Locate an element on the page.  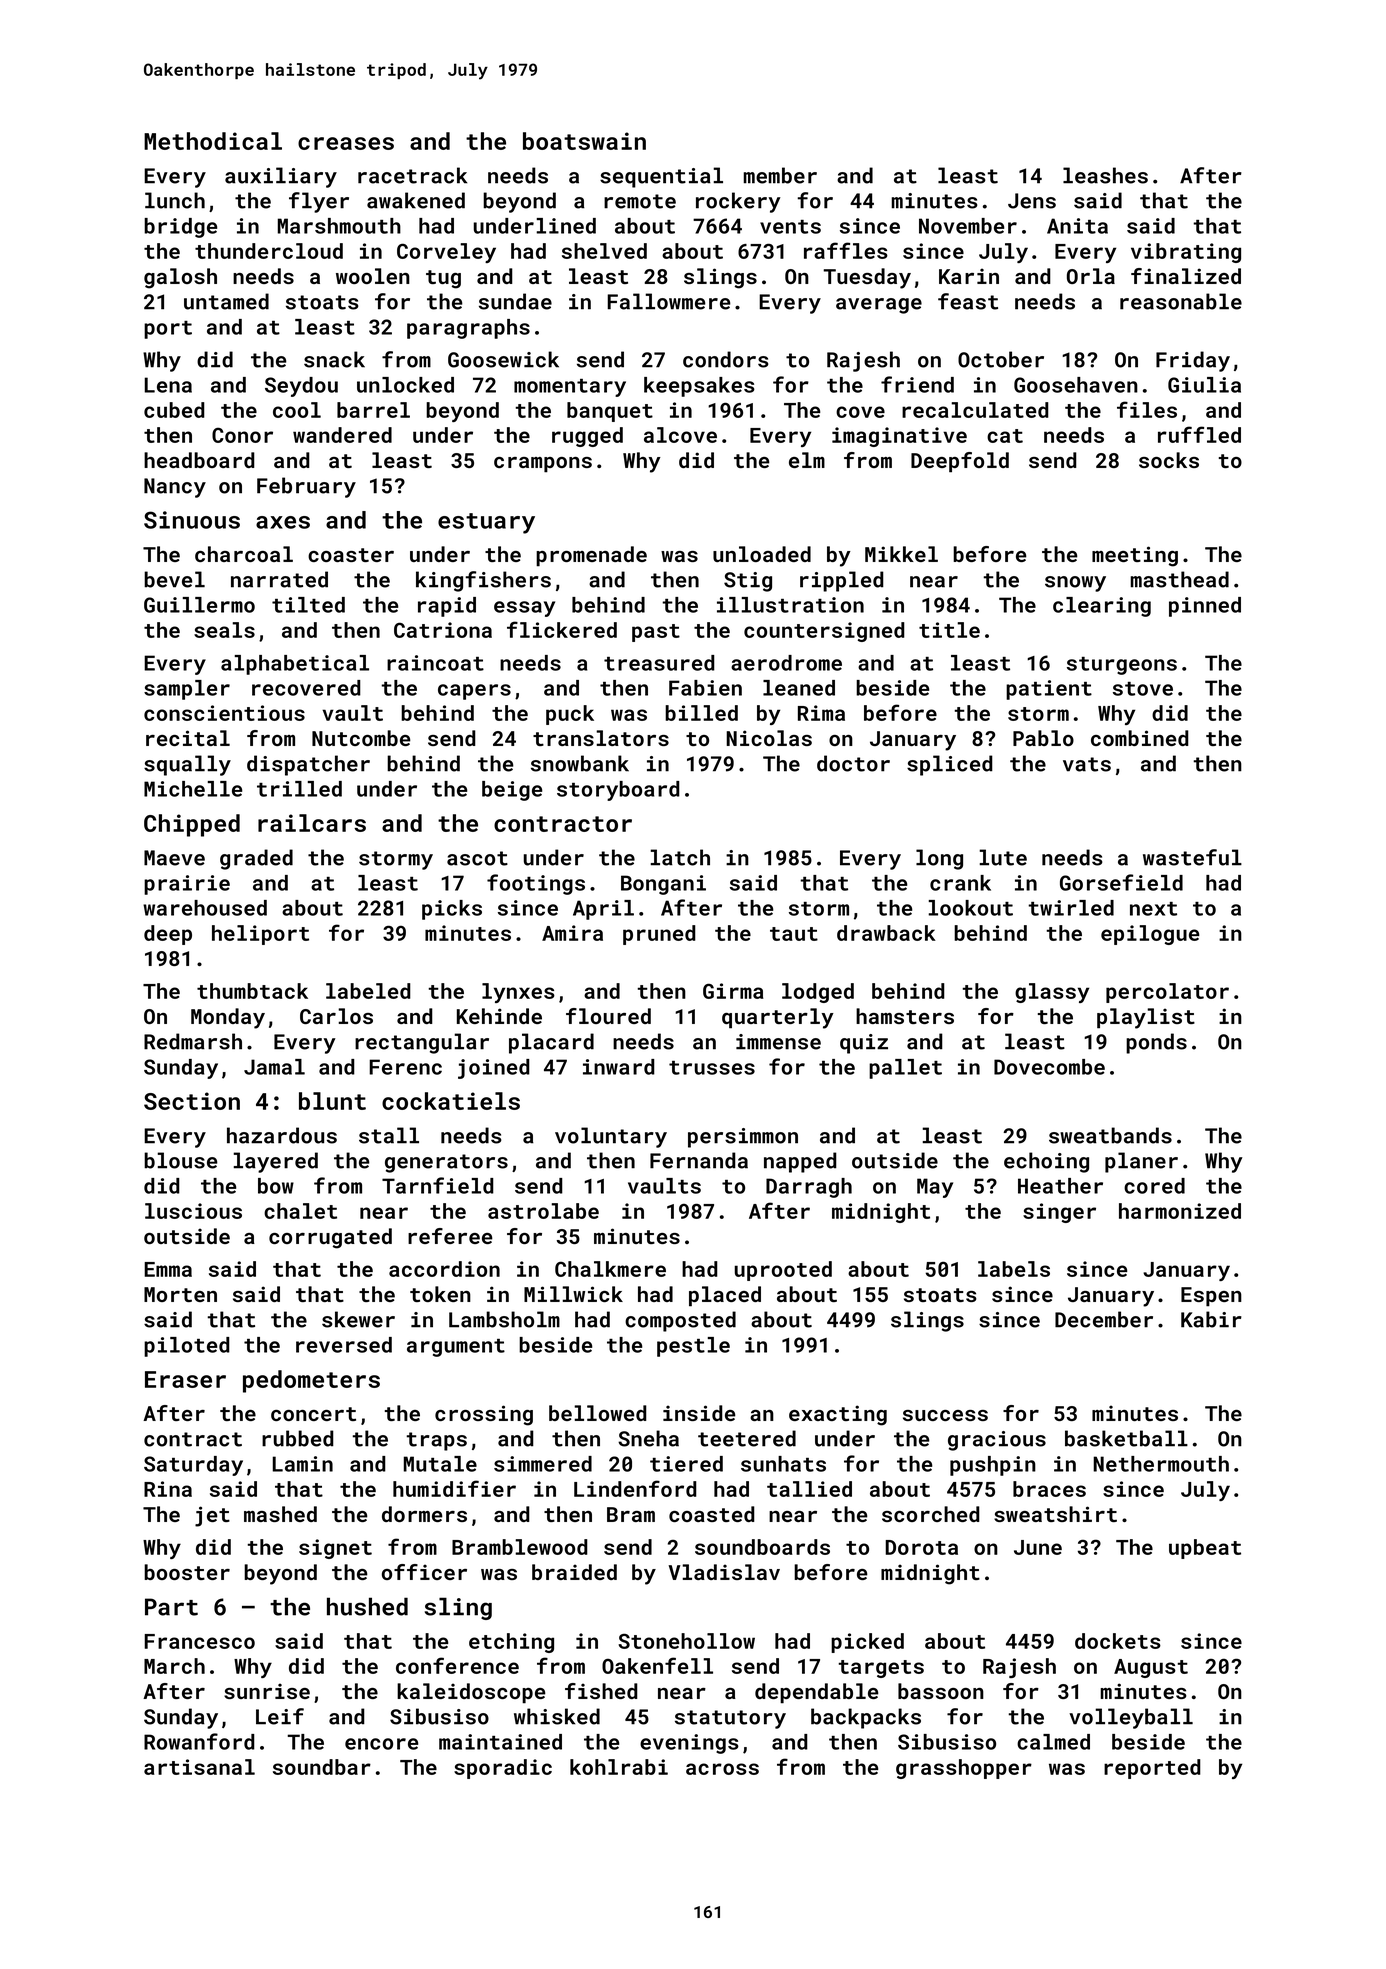
raffles is located at coordinates (846, 250).
